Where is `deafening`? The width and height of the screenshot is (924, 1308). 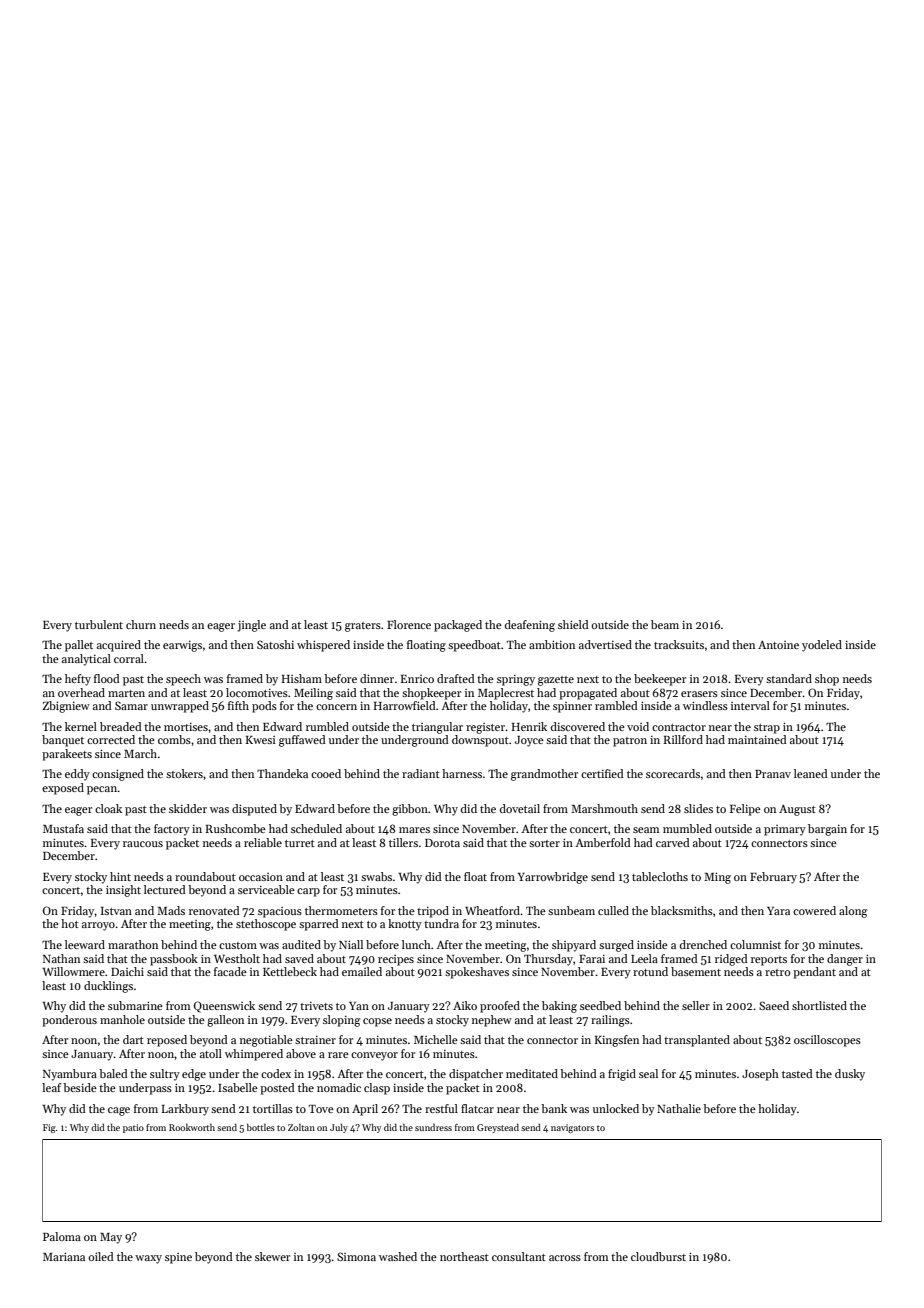 deafening is located at coordinates (530, 626).
